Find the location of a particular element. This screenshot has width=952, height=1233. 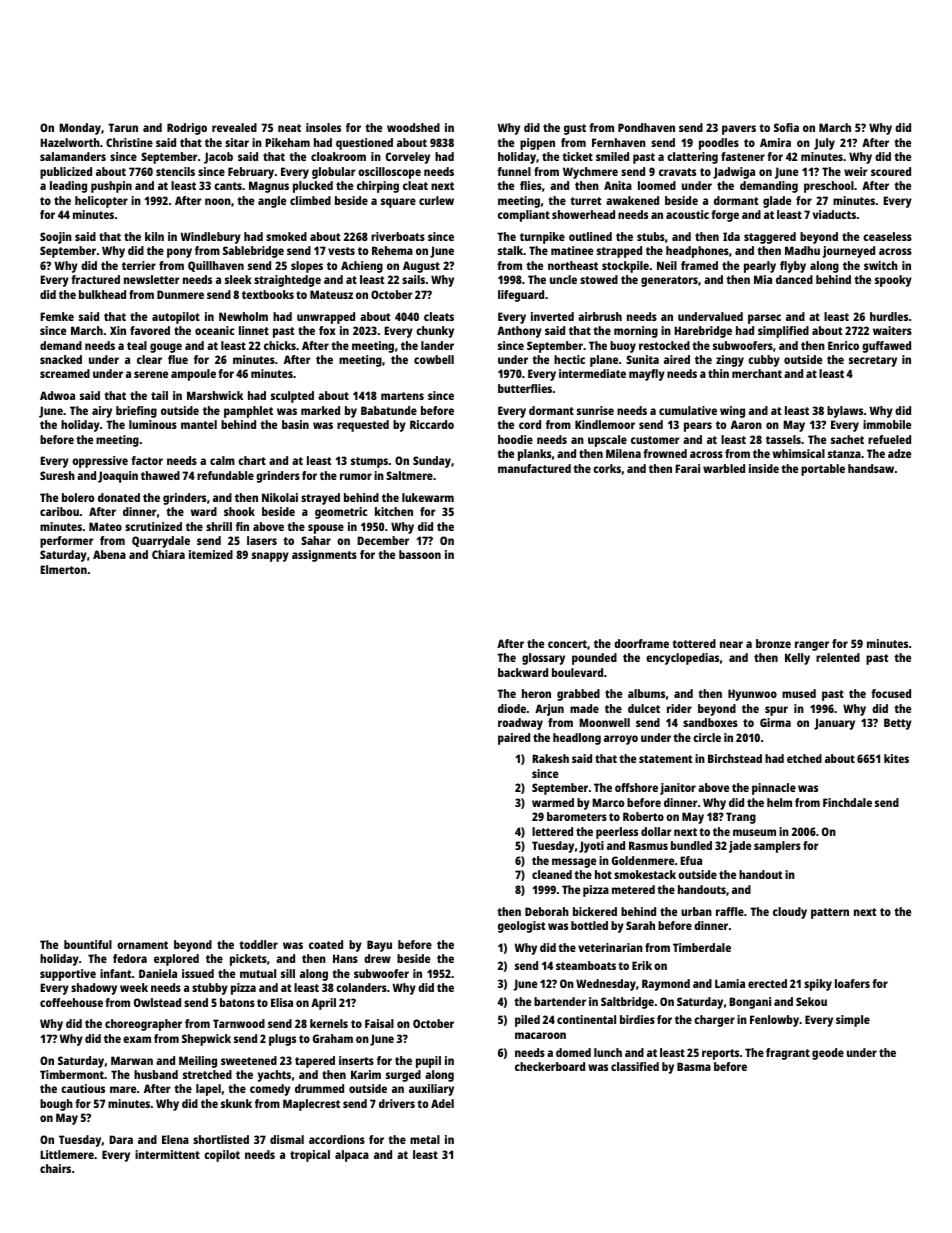

Enrico is located at coordinates (843, 345).
